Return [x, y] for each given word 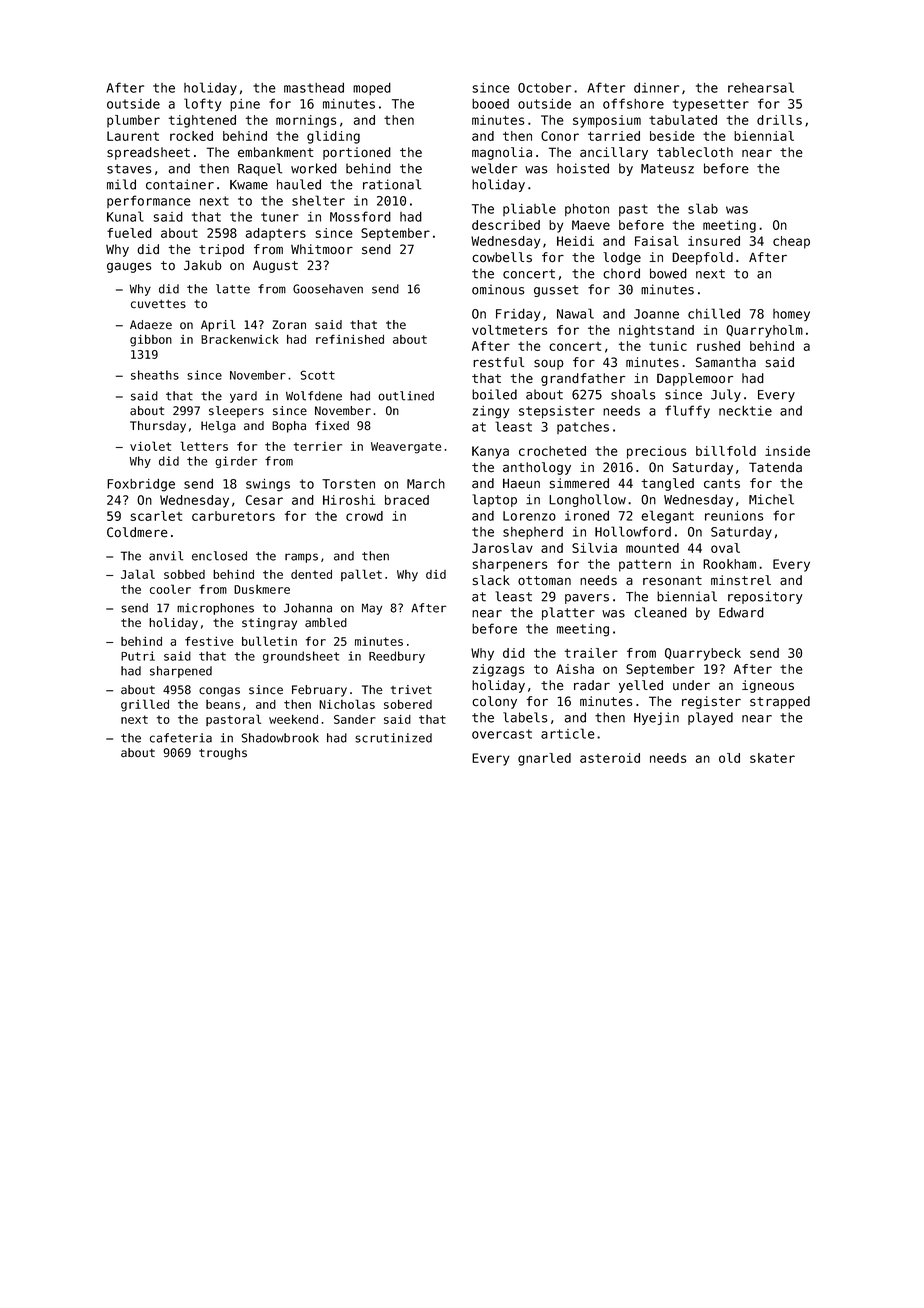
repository [765, 597]
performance [149, 201]
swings [268, 485]
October [544, 88]
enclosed [219, 556]
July [726, 395]
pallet [361, 575]
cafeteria [181, 738]
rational [392, 184]
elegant [667, 517]
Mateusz [667, 169]
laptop [494, 500]
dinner [656, 87]
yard [243, 397]
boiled [494, 394]
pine [245, 105]
